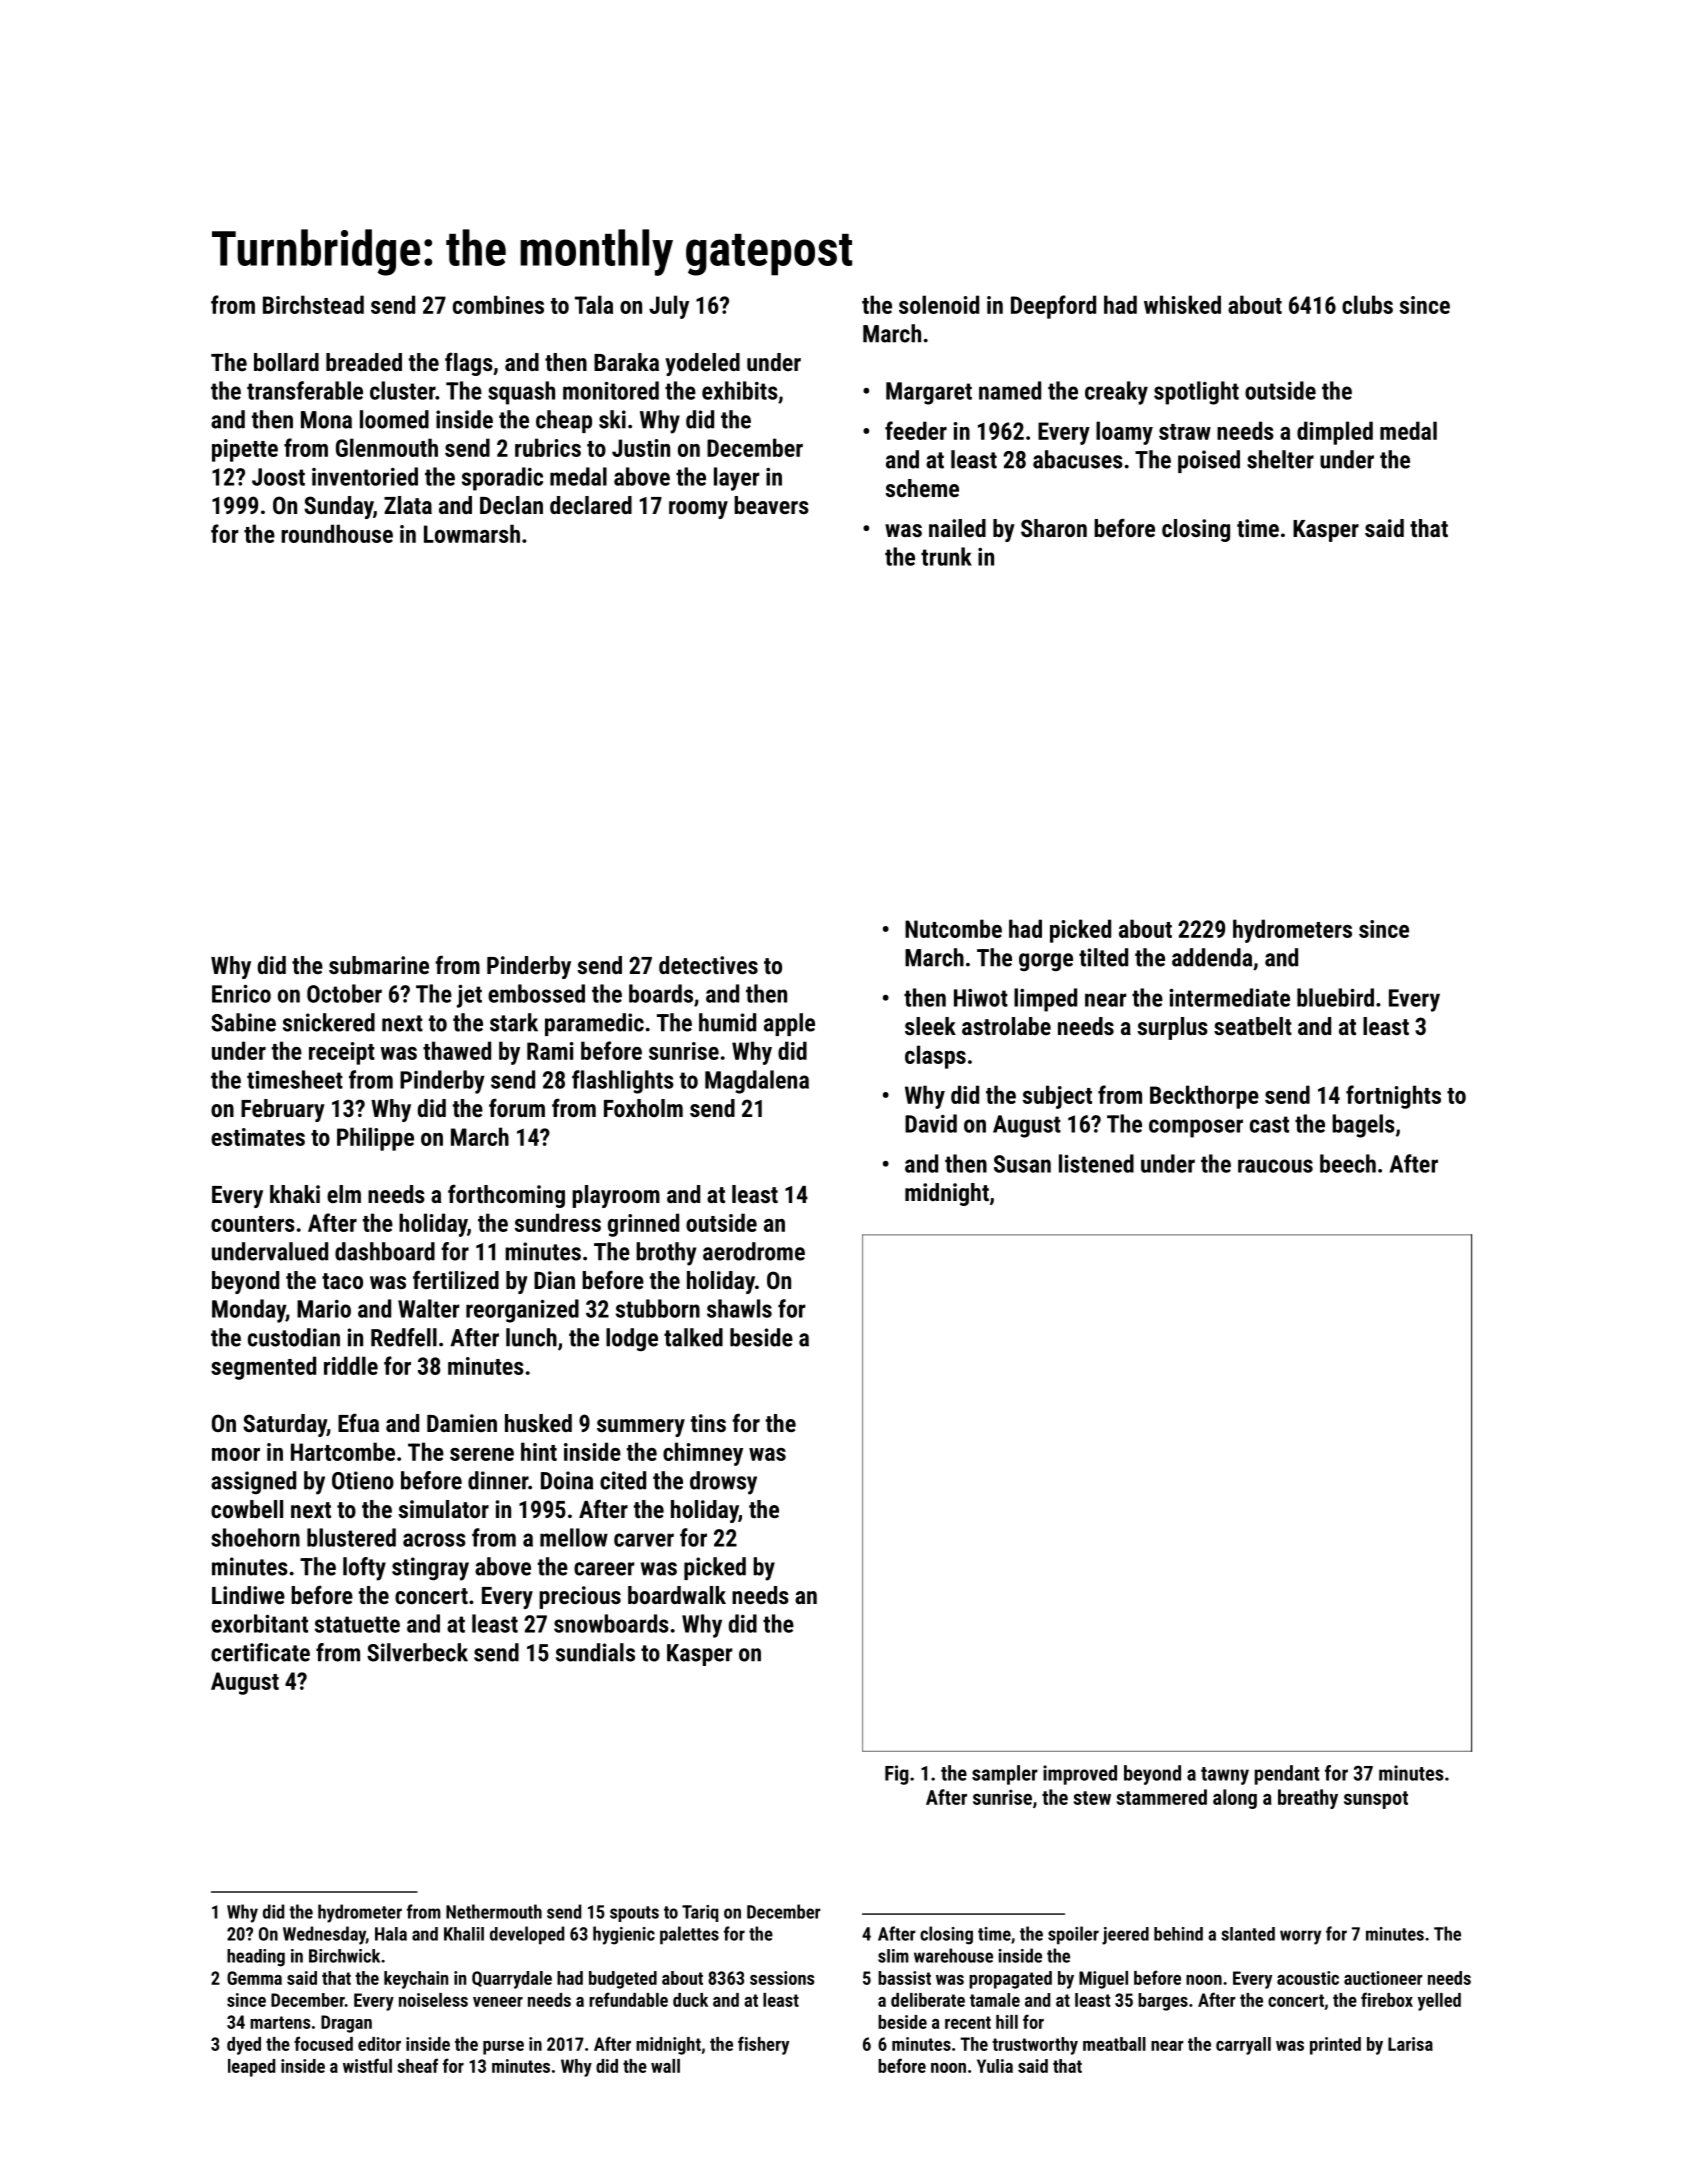 This page has width=1683, height=2178. Describe the element at coordinates (723, 1483) in the page. I see `drowsy` at that location.
